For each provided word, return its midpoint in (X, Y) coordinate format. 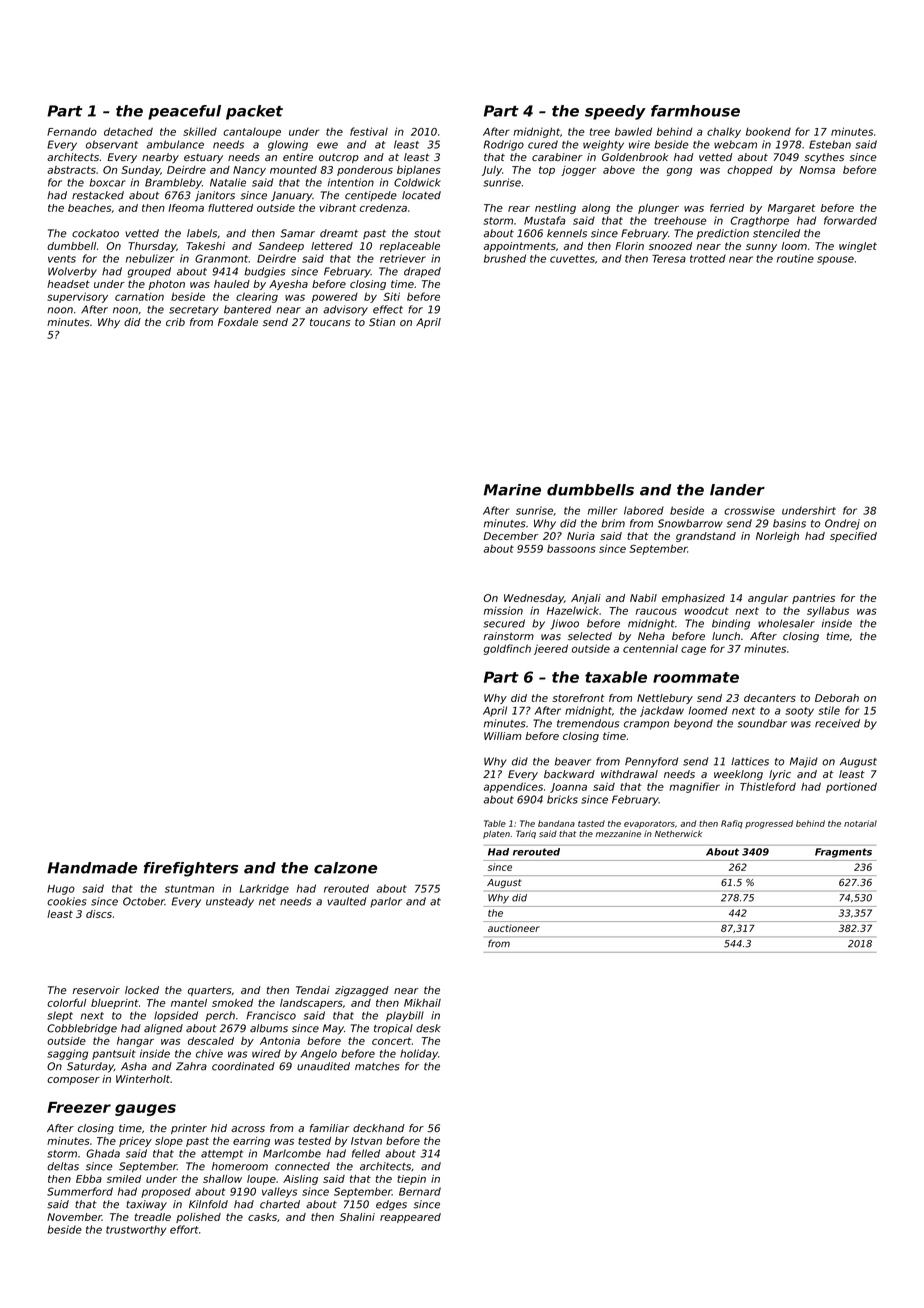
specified (853, 537)
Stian (382, 322)
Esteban (830, 144)
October (144, 901)
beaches (89, 208)
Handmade (92, 868)
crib (175, 322)
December (511, 536)
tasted (591, 823)
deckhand (379, 1128)
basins (789, 523)
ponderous (365, 171)
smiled (124, 1179)
